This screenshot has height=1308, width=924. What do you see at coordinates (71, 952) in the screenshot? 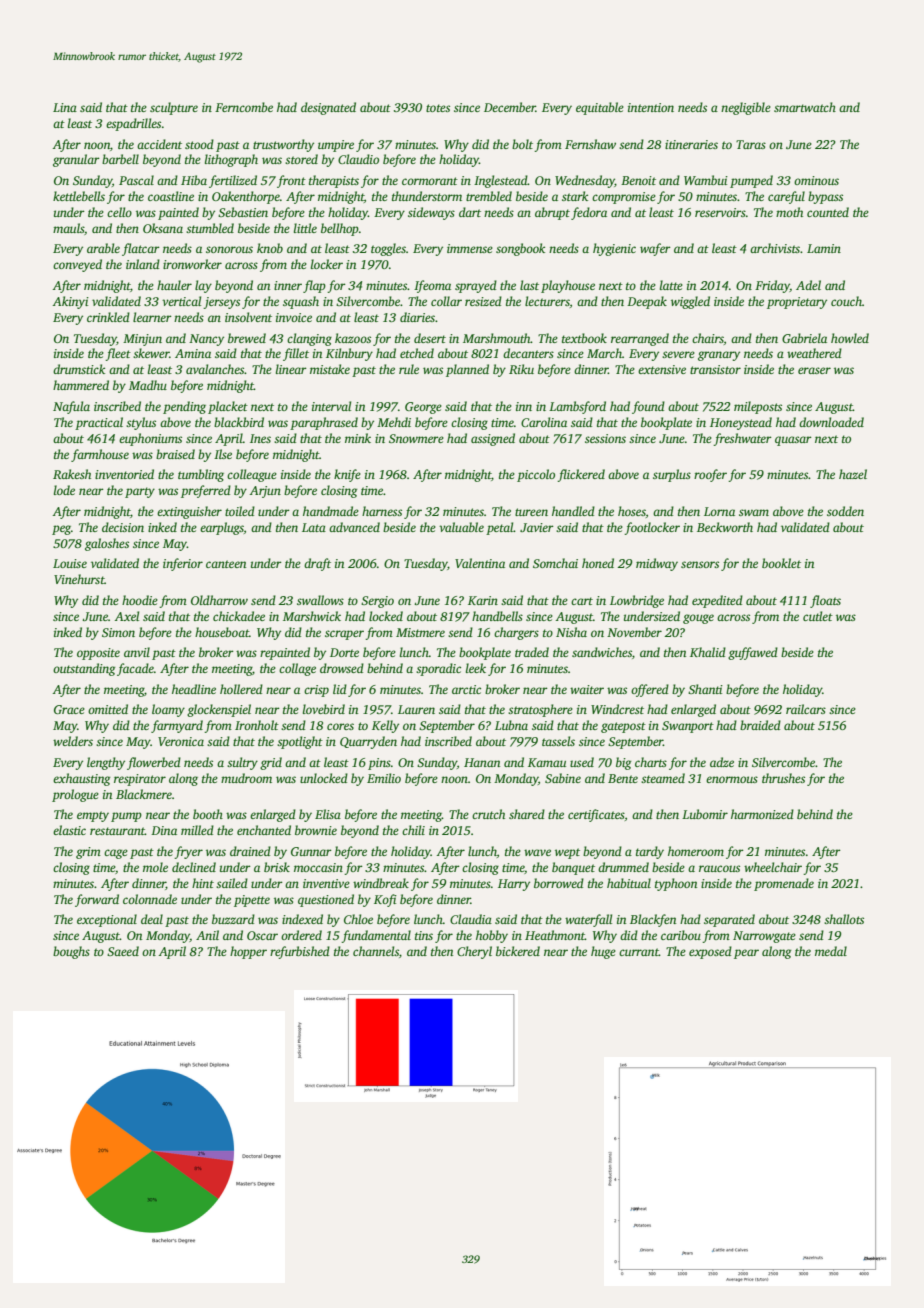
I see `boughs` at bounding box center [71, 952].
